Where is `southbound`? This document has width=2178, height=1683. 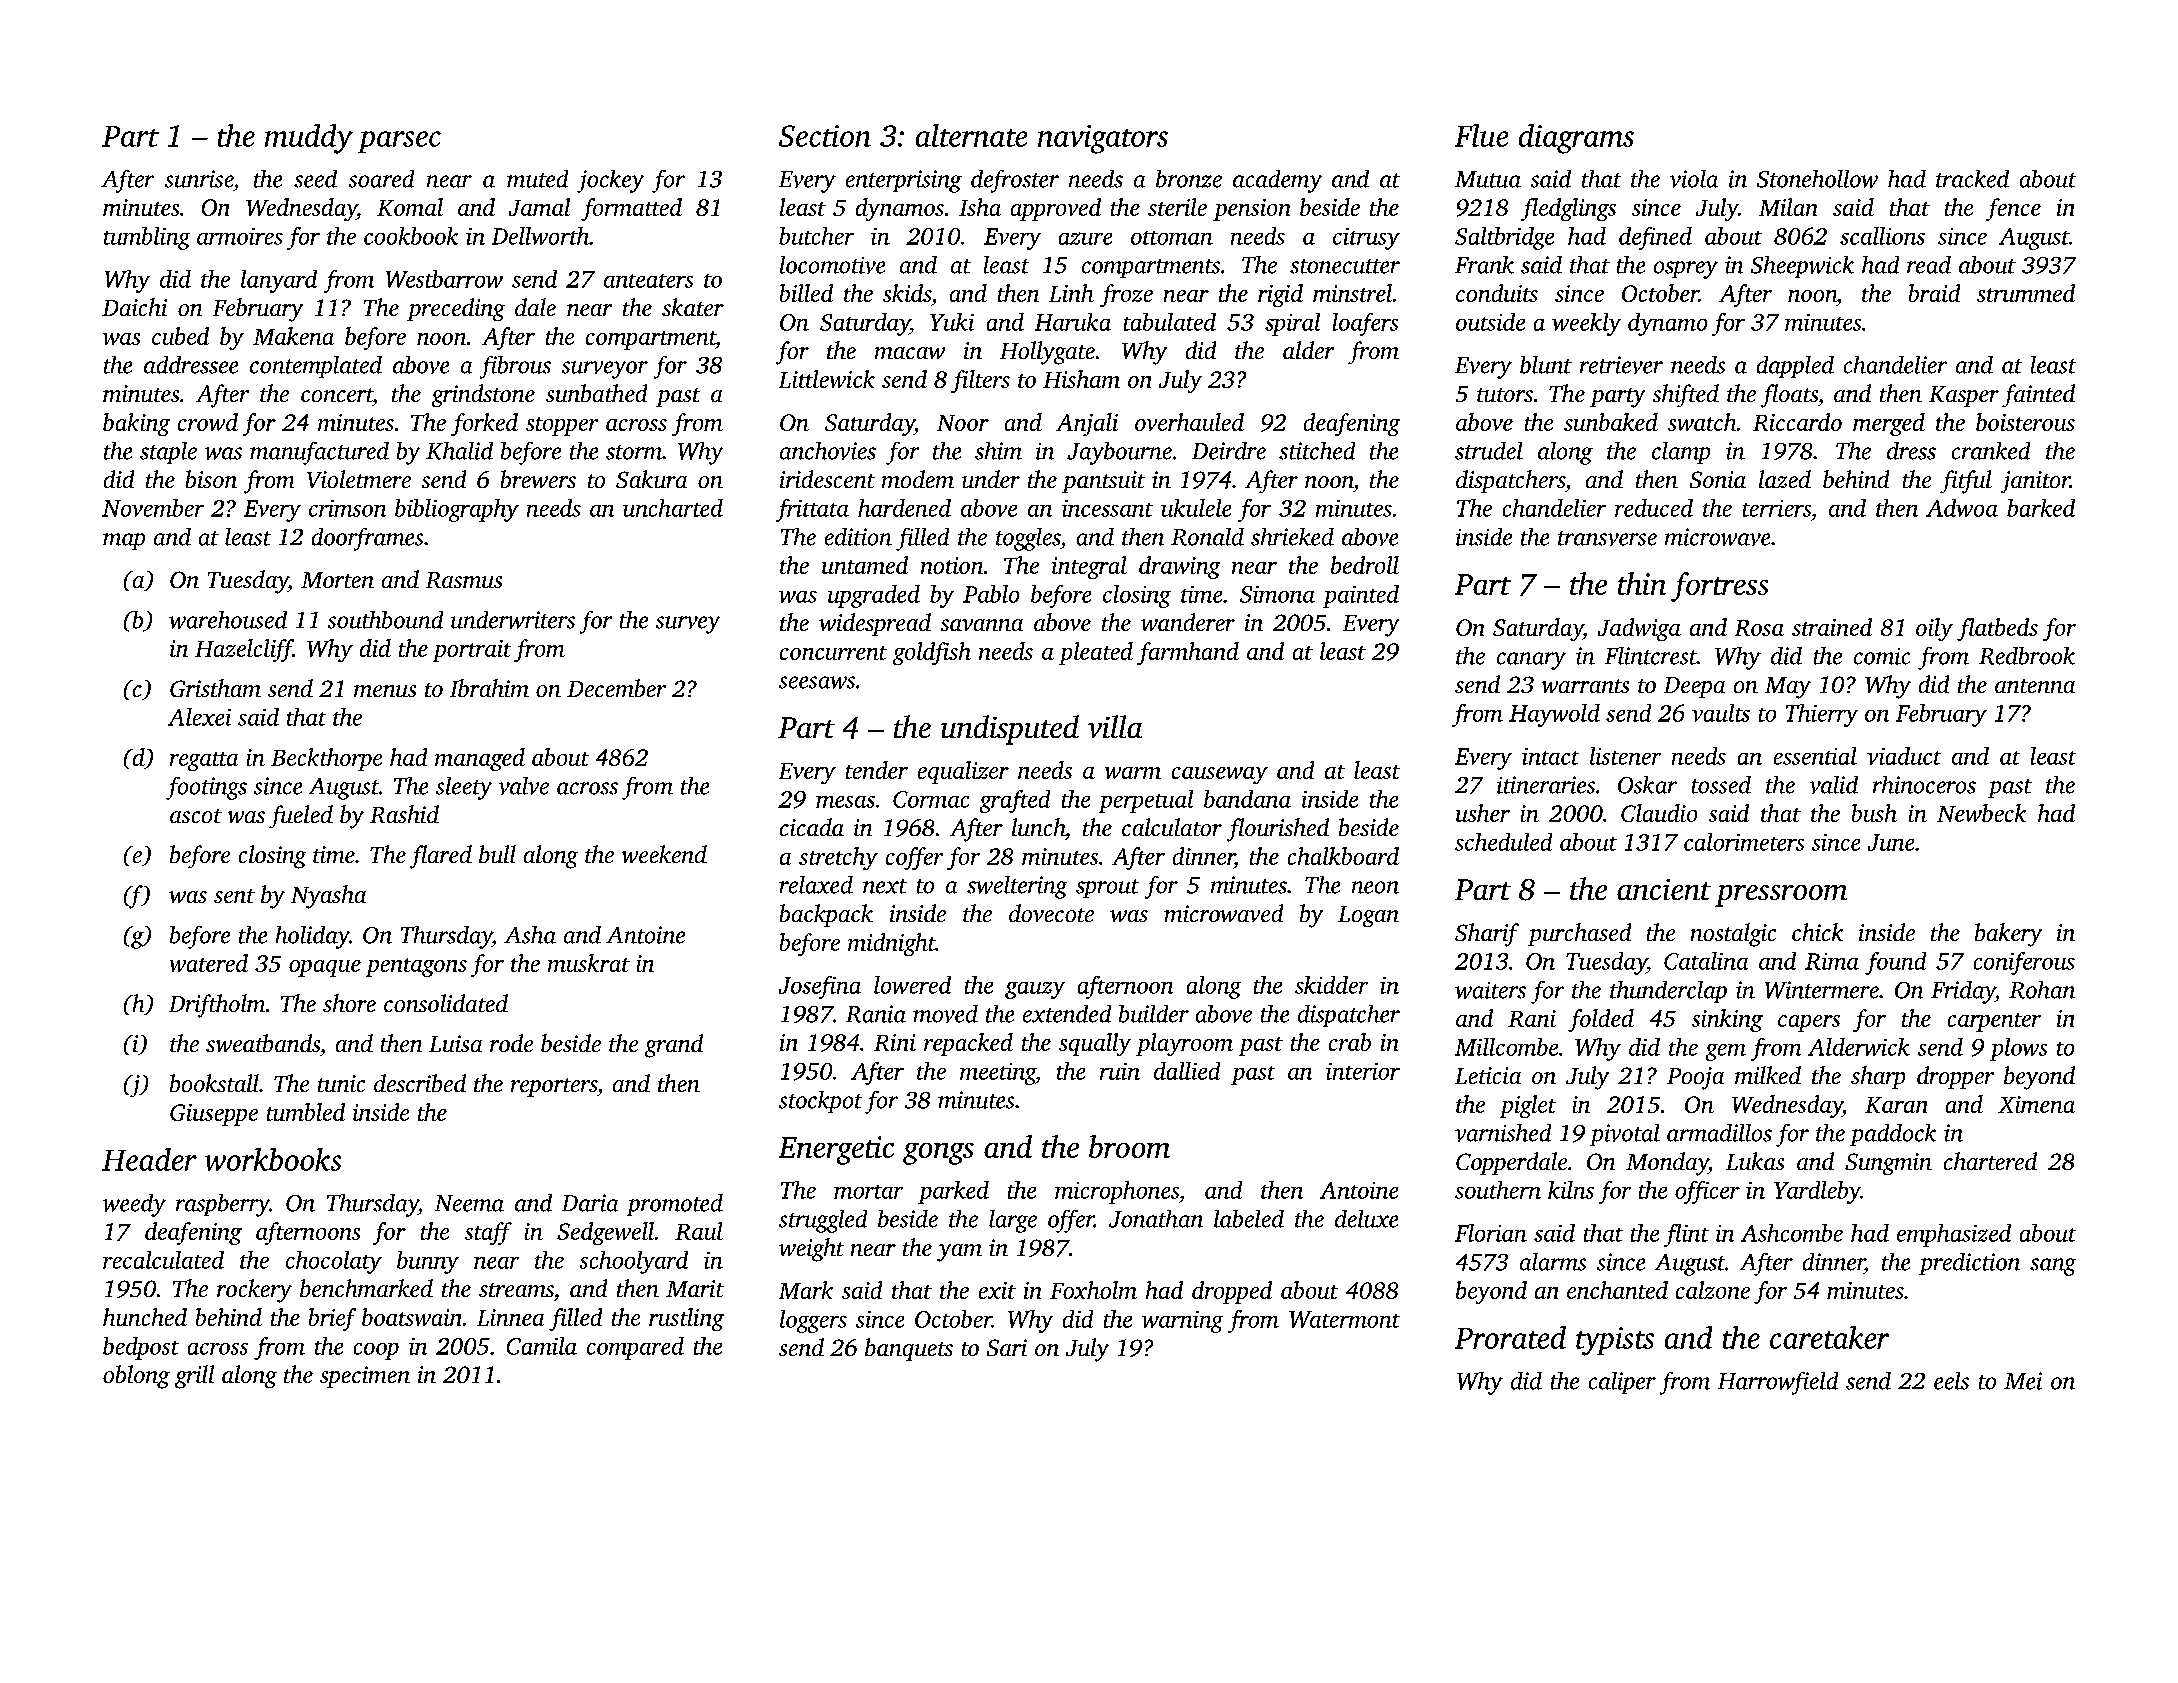
southbound is located at coordinates (385, 620).
